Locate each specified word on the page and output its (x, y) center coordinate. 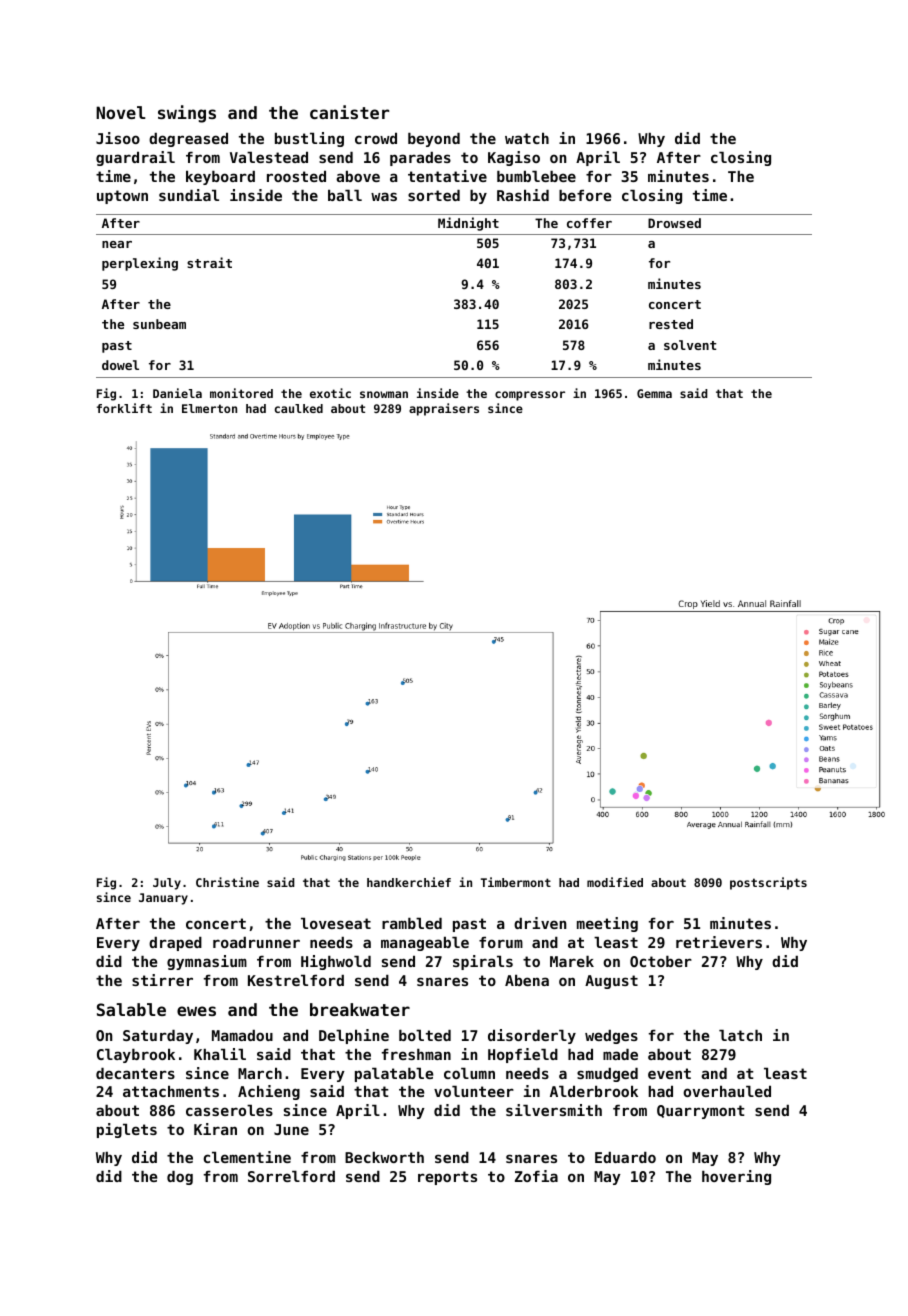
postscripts (768, 883)
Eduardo (625, 1157)
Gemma (654, 393)
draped (175, 944)
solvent (690, 345)
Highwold (336, 962)
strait (209, 262)
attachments (171, 1091)
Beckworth (384, 1157)
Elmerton (209, 408)
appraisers (444, 409)
